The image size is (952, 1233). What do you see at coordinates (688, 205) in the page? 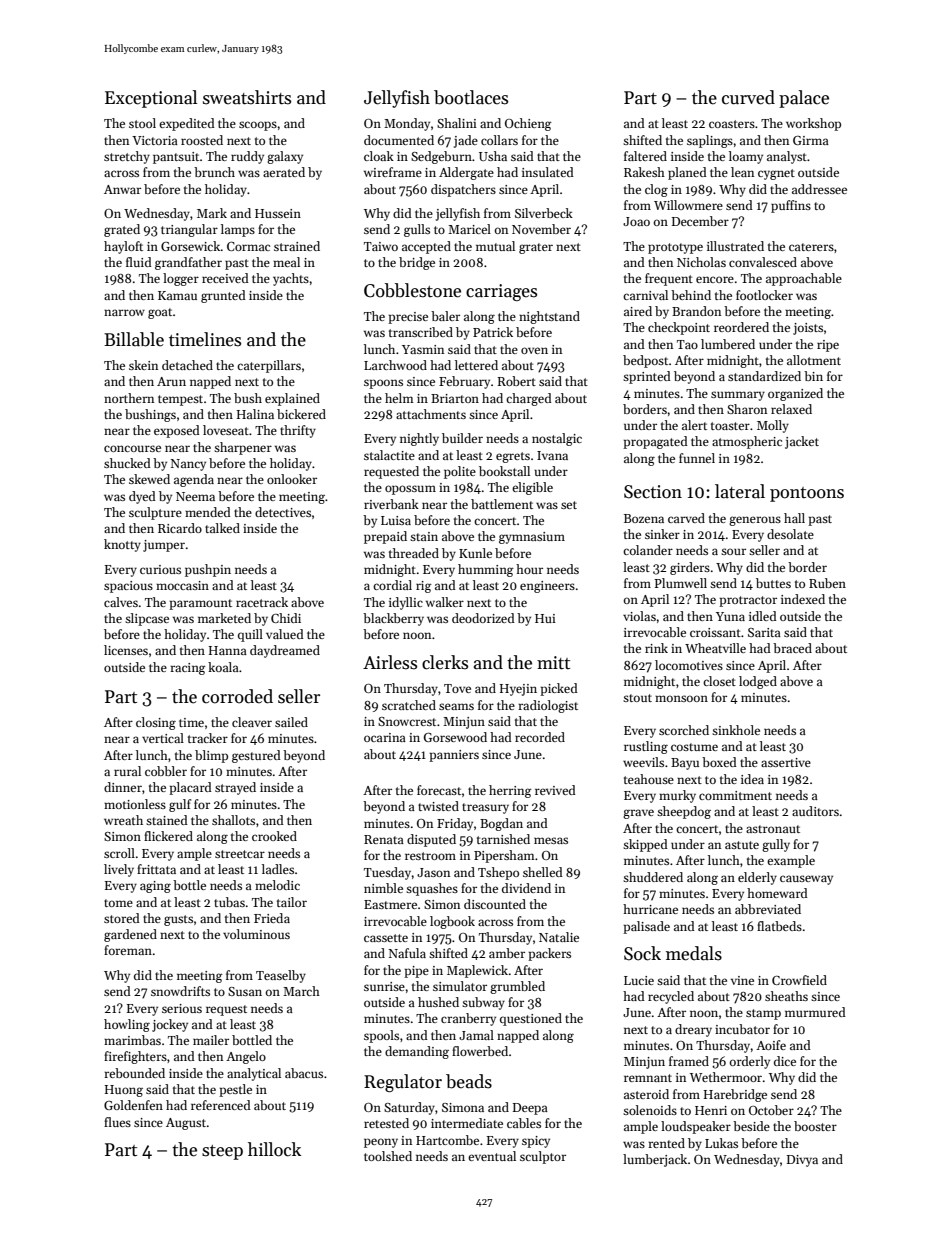
I see `Willowmere` at bounding box center [688, 205].
